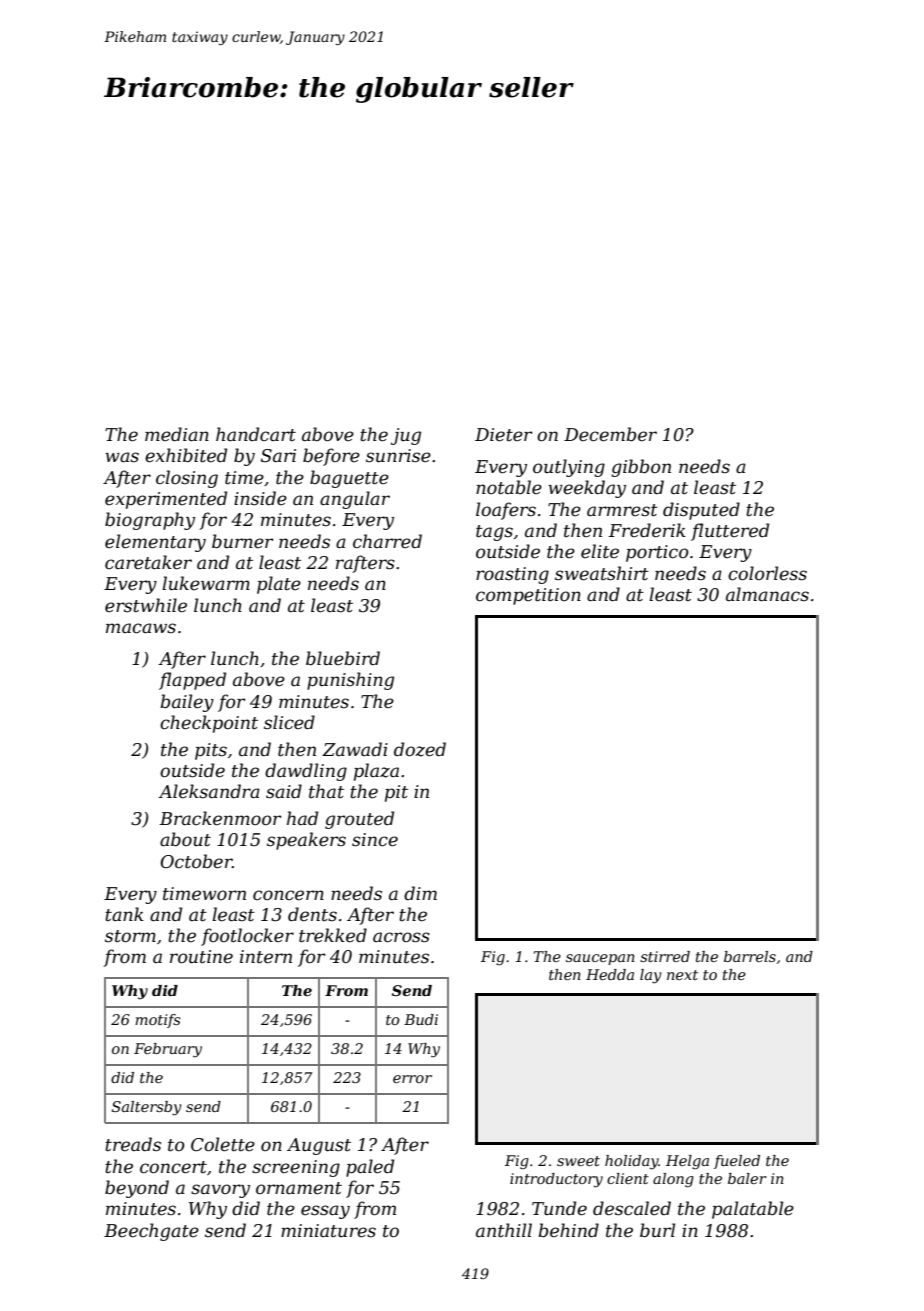 The height and width of the screenshot is (1311, 924). Describe the element at coordinates (137, 1189) in the screenshot. I see `beyond` at that location.
